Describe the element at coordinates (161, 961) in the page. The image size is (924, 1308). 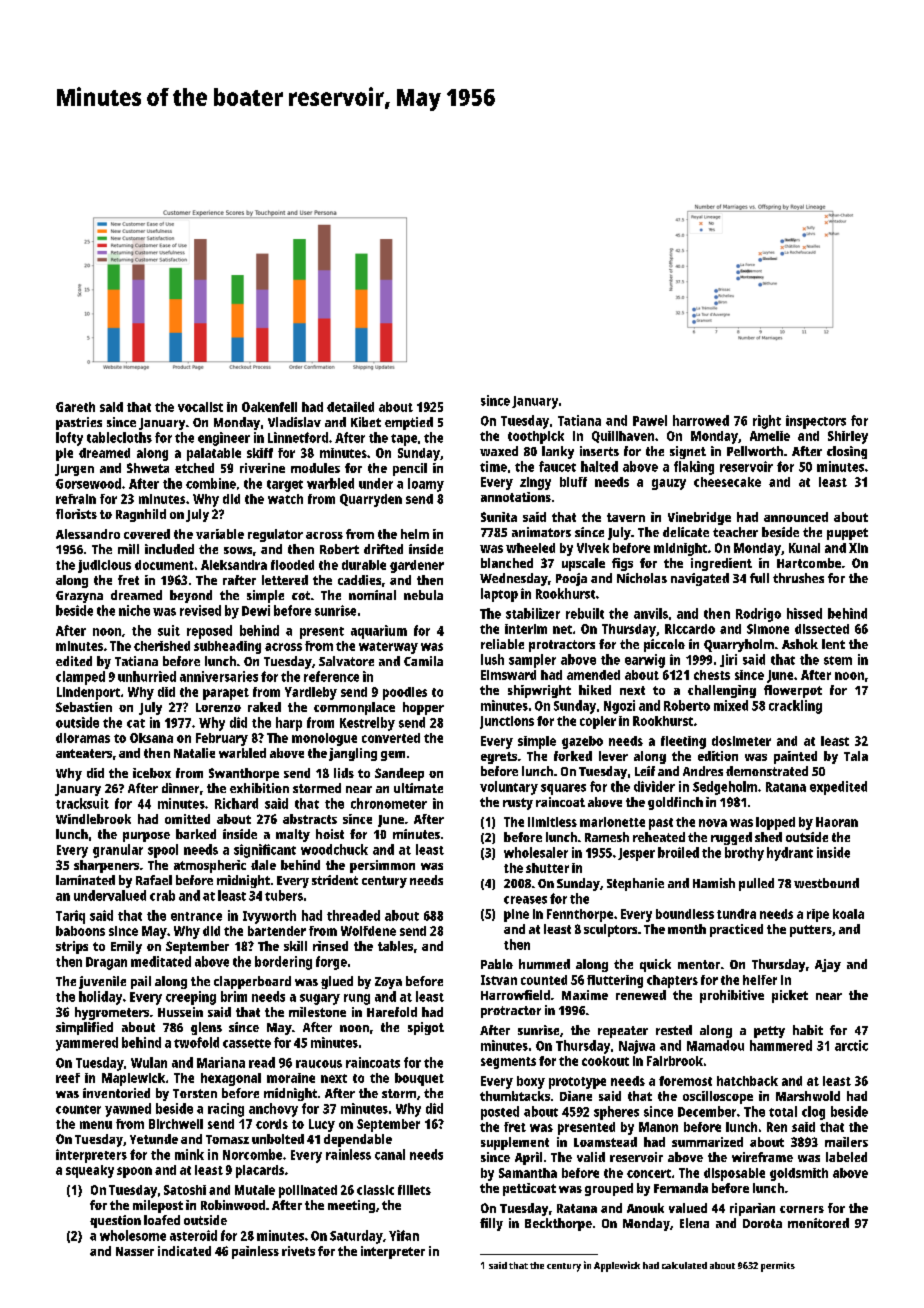
I see `meditated` at that location.
